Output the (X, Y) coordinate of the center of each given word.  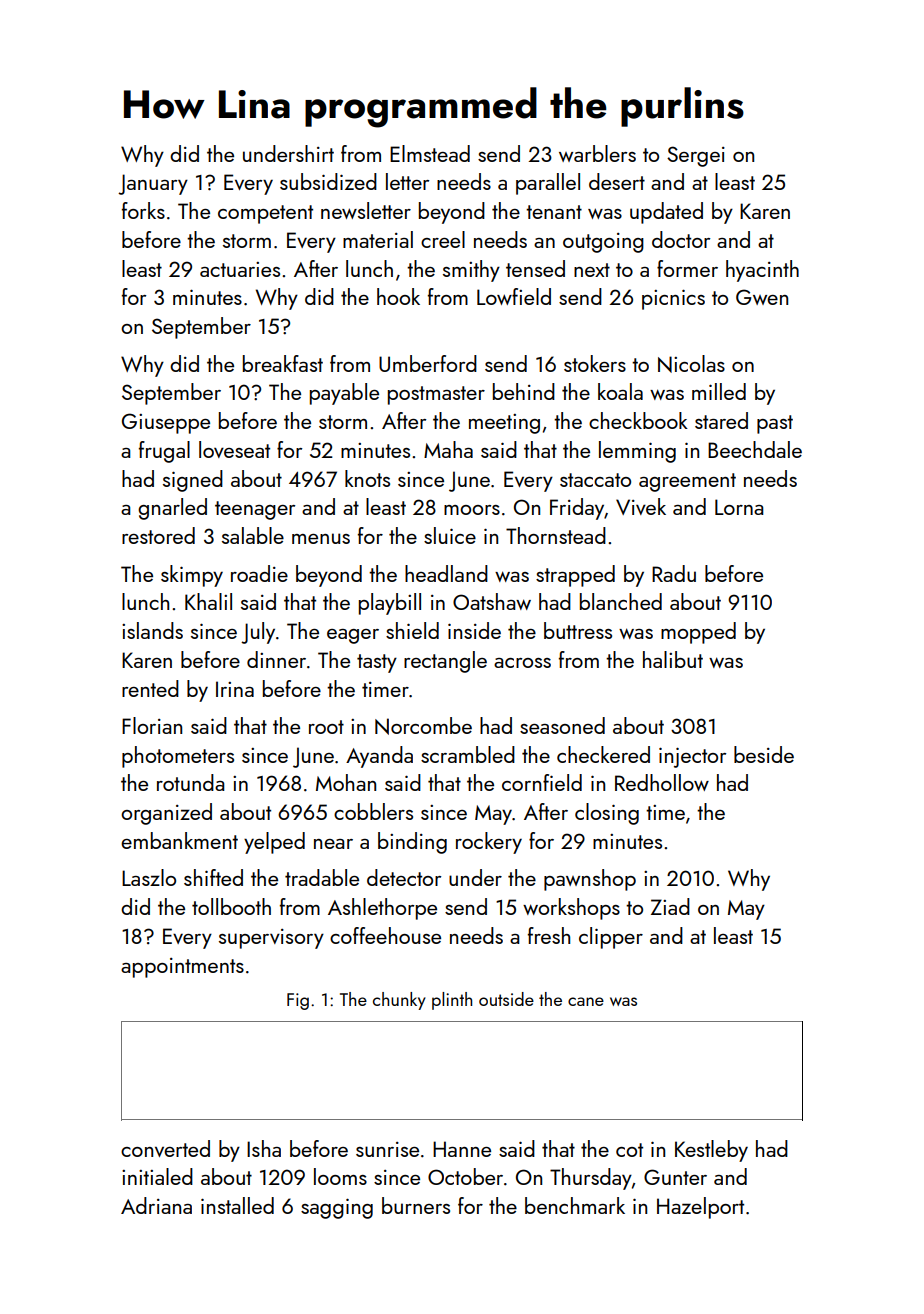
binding (412, 843)
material (378, 239)
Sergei (696, 156)
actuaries (240, 269)
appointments (182, 968)
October (465, 1176)
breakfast (283, 363)
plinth (452, 1001)
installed (237, 1205)
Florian (152, 725)
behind (524, 391)
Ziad (670, 906)
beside (764, 754)
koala (620, 391)
